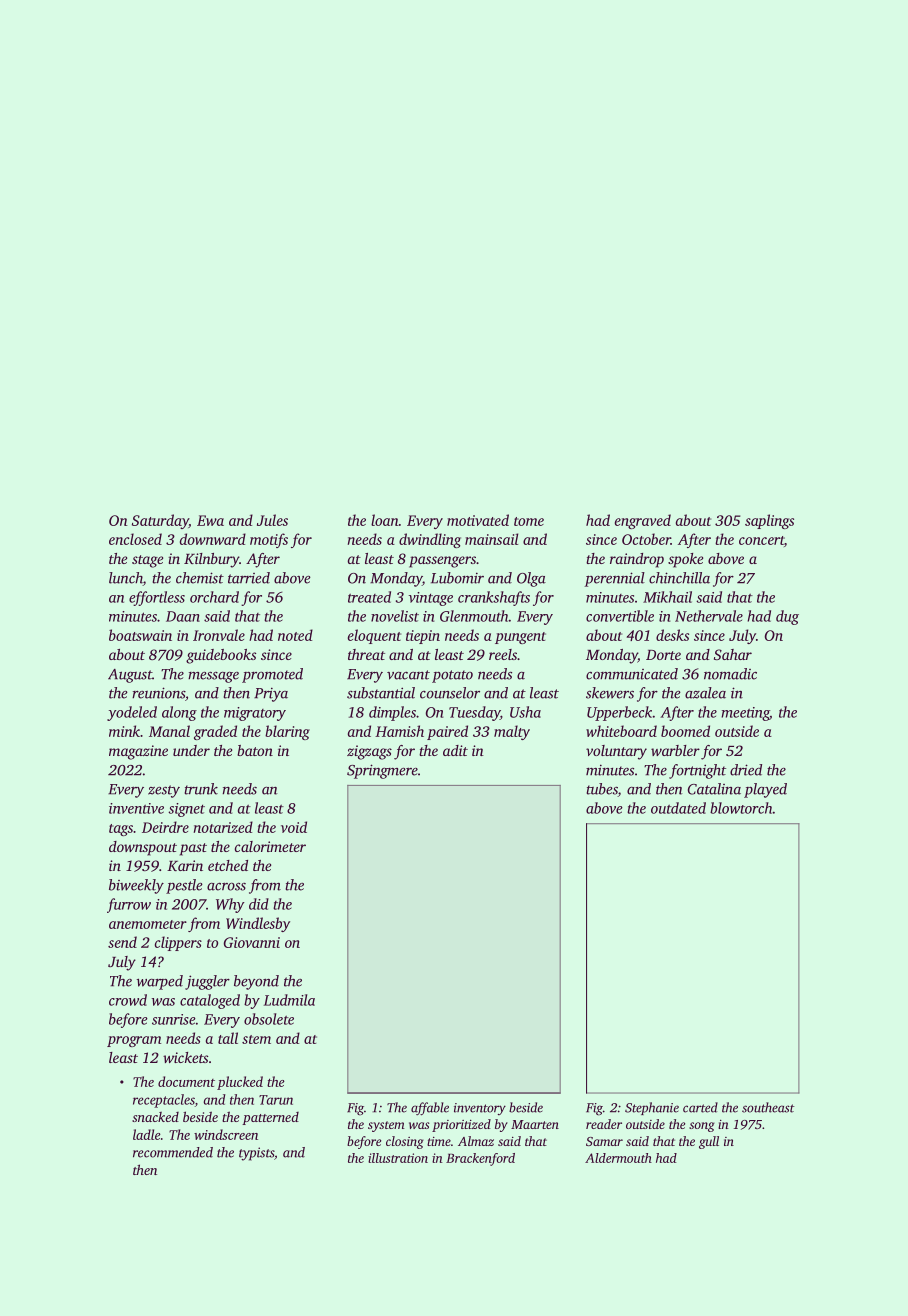 This page has height=1316, width=908. What do you see at coordinates (155, 1117) in the page?
I see `snacked` at bounding box center [155, 1117].
